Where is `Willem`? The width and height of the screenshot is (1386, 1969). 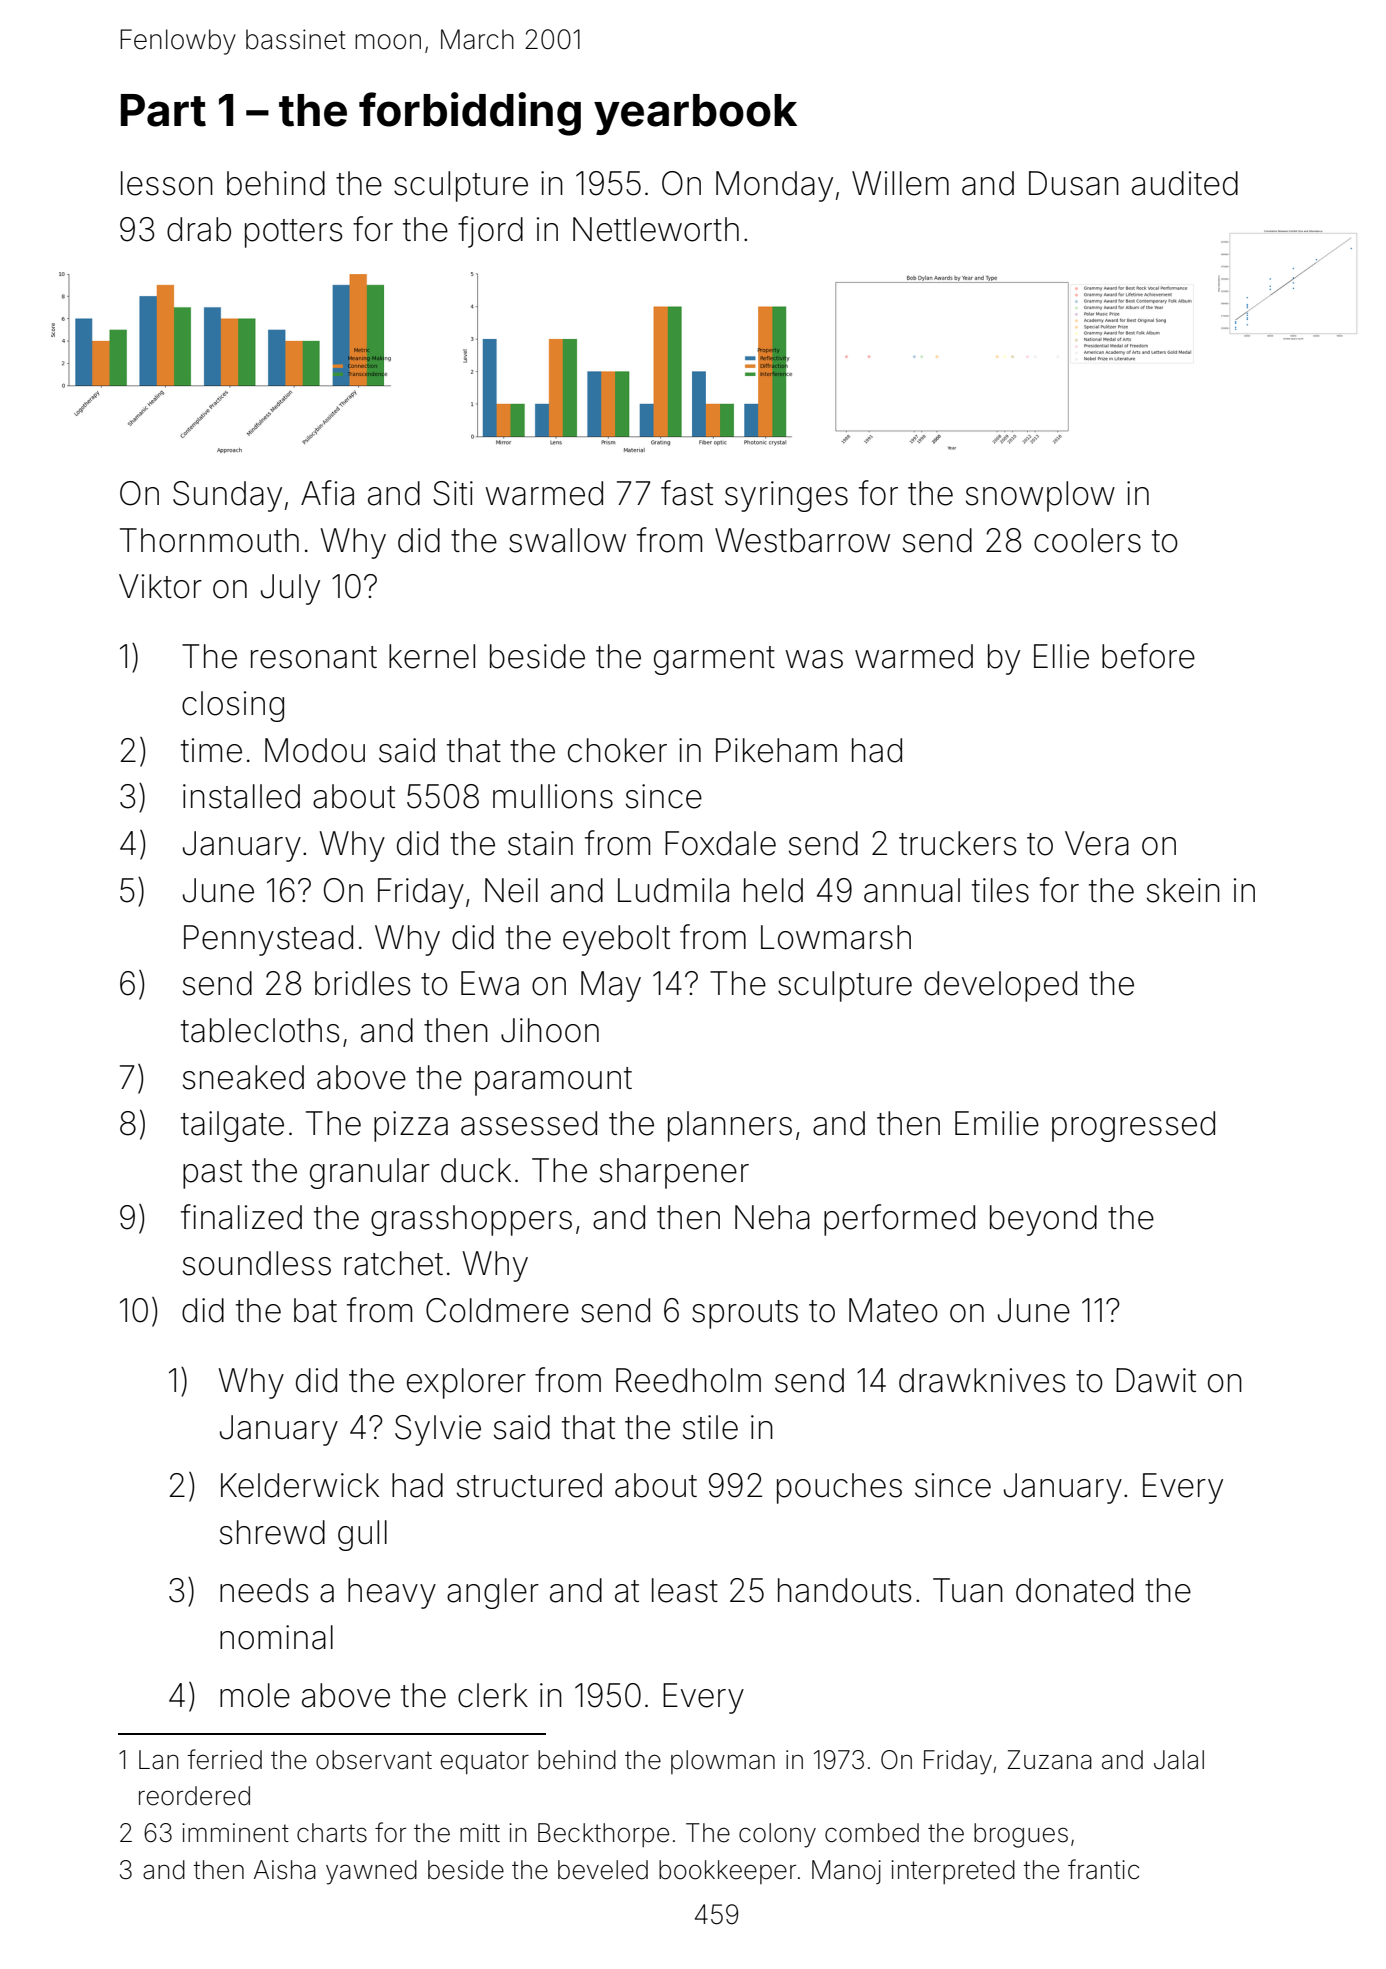
Willem is located at coordinates (900, 183).
